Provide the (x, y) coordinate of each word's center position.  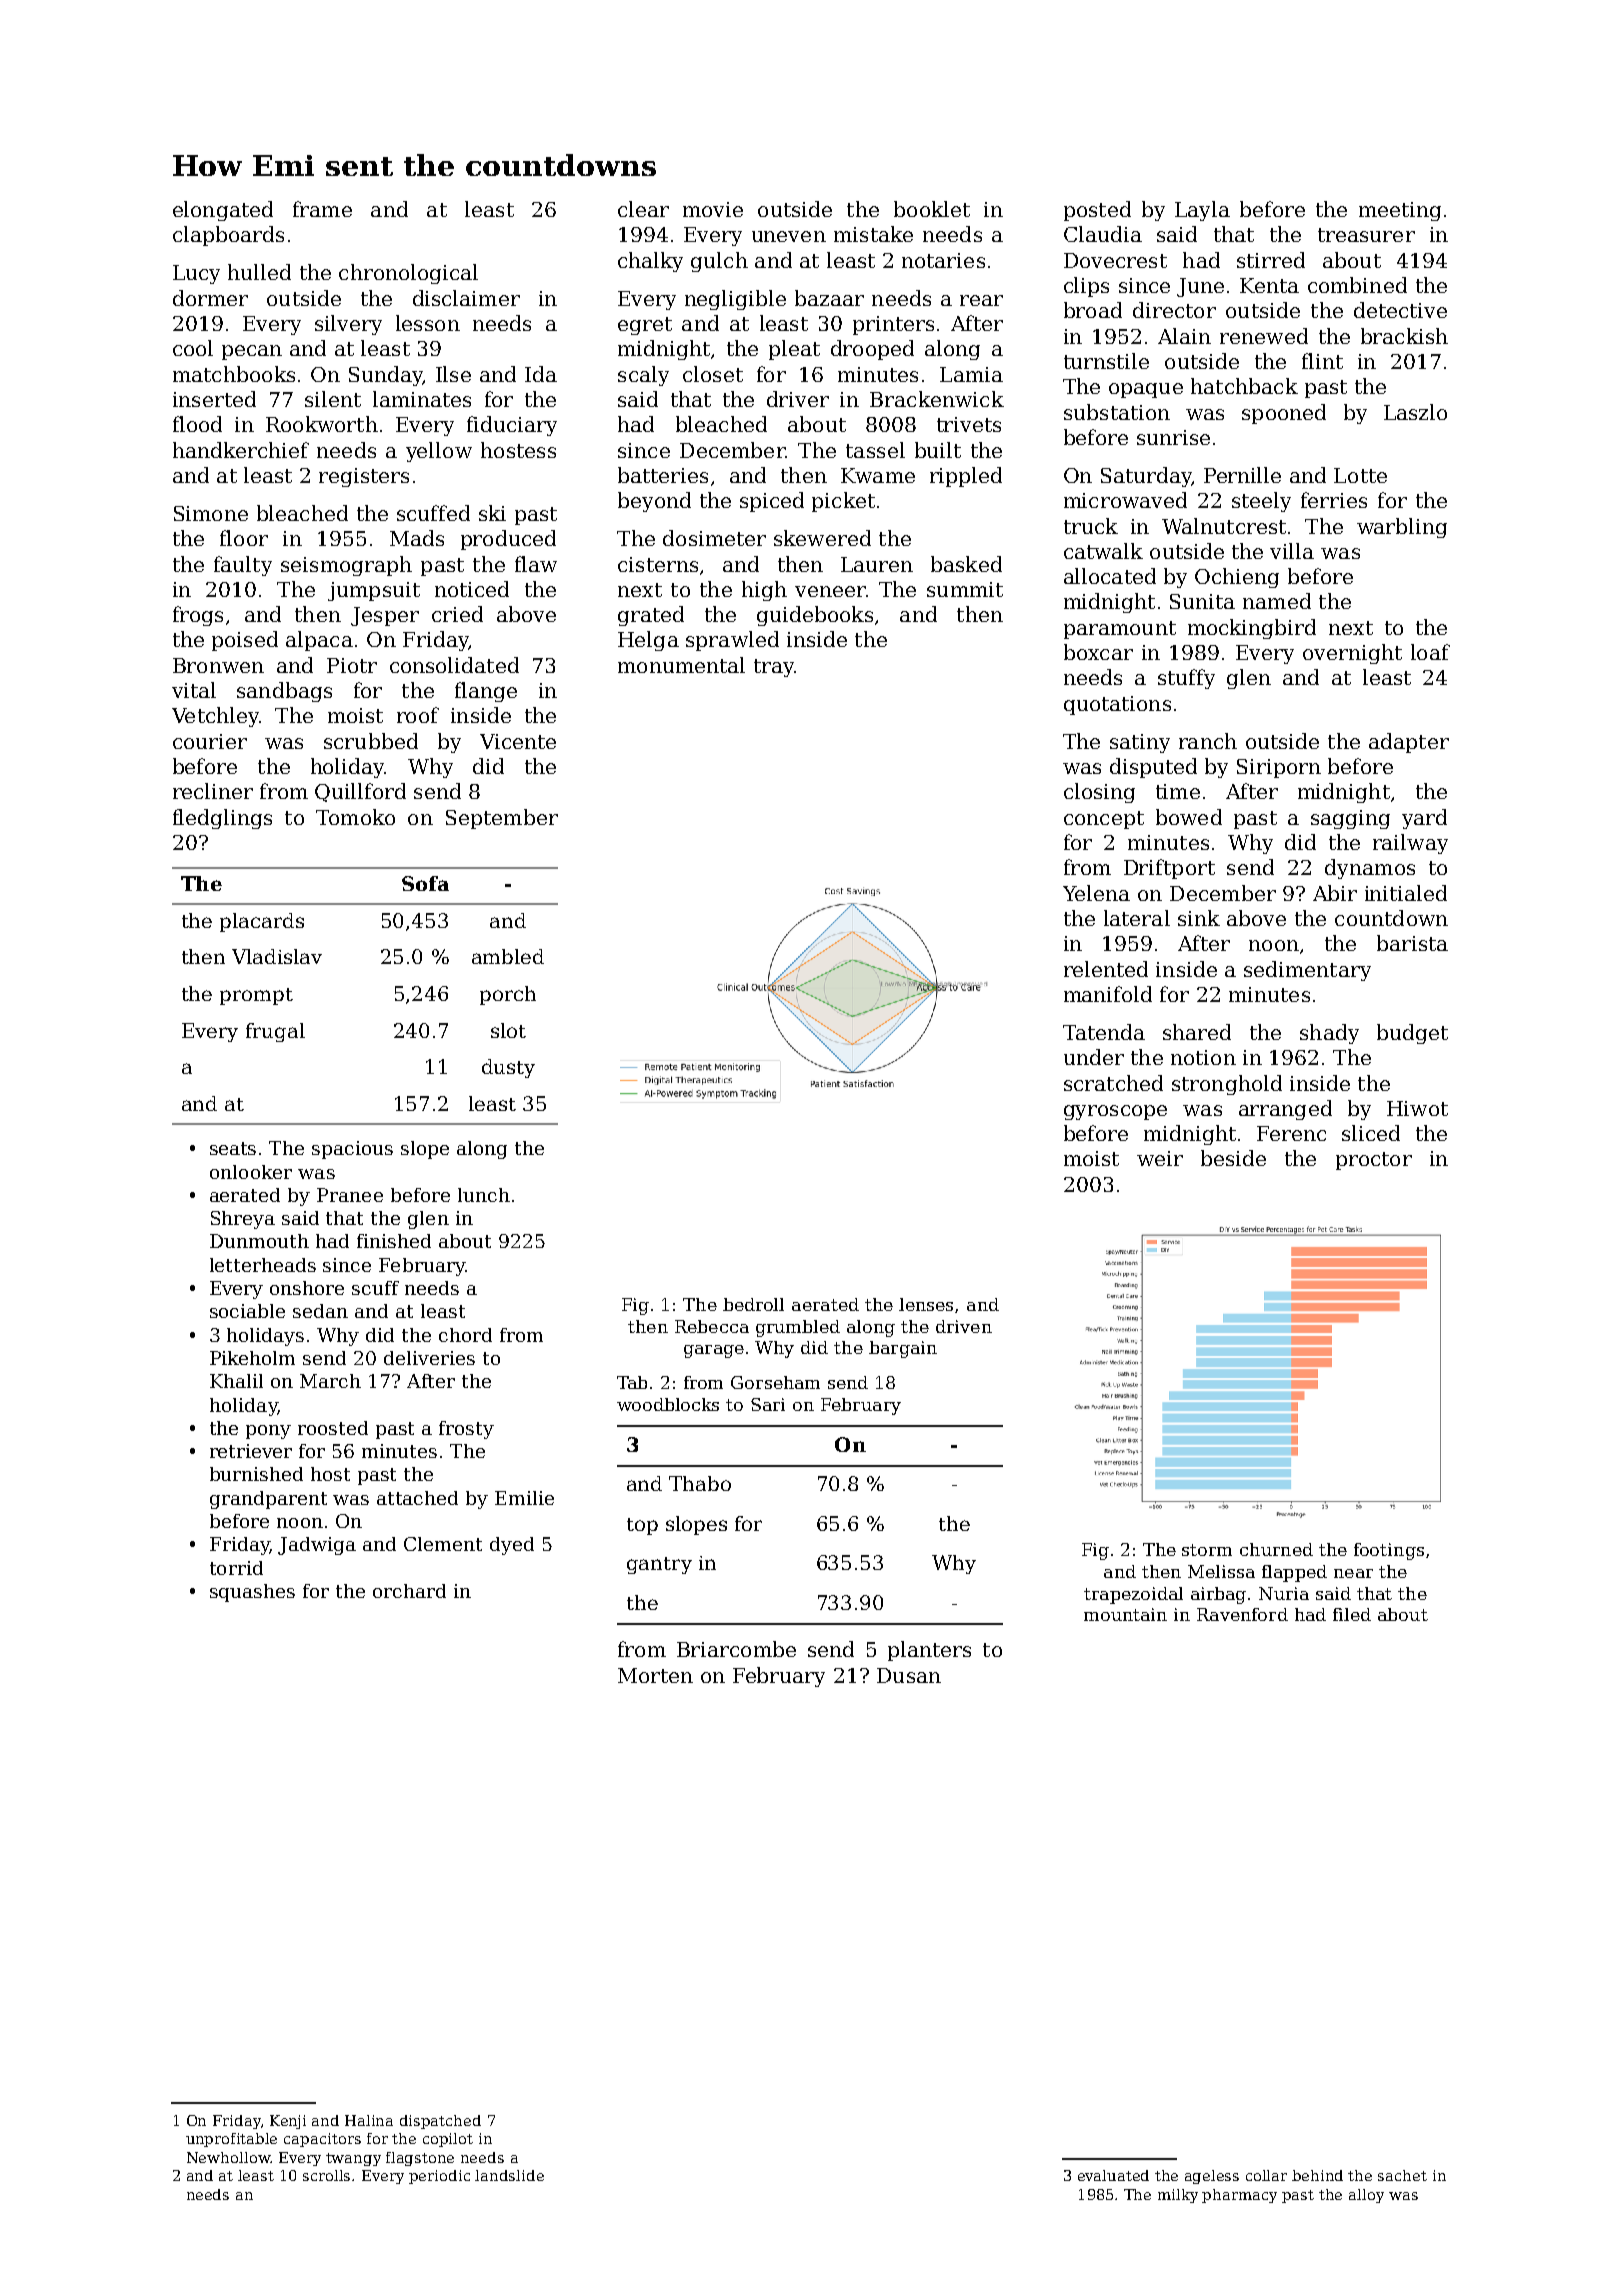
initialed (1406, 893)
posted (1097, 211)
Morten (655, 1675)
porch (508, 995)
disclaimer (466, 298)
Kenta (1269, 285)
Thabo (700, 1483)
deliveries (429, 1358)
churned (1276, 1549)
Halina (369, 2120)
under (1094, 1057)
